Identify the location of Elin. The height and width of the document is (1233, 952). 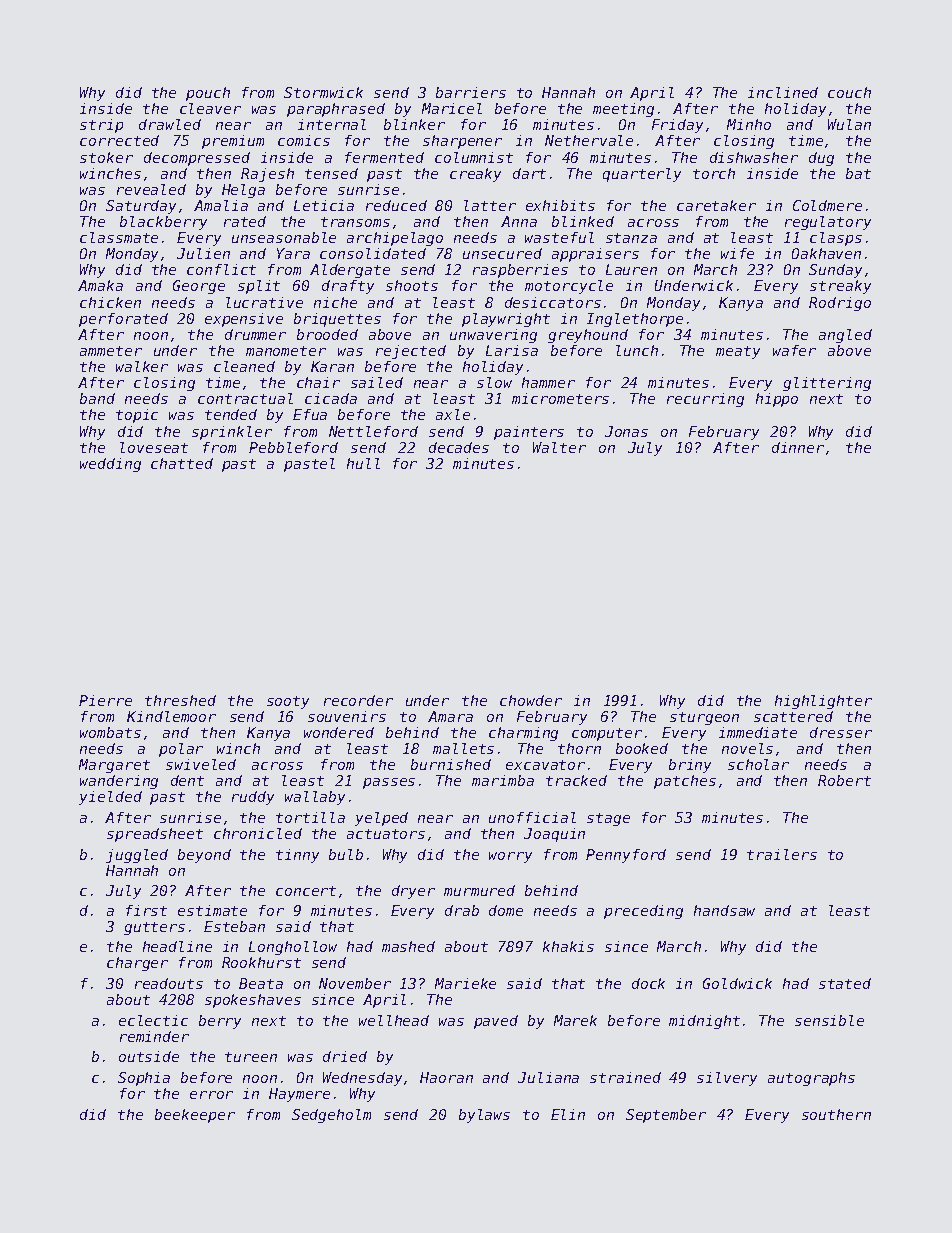
(568, 1114).
